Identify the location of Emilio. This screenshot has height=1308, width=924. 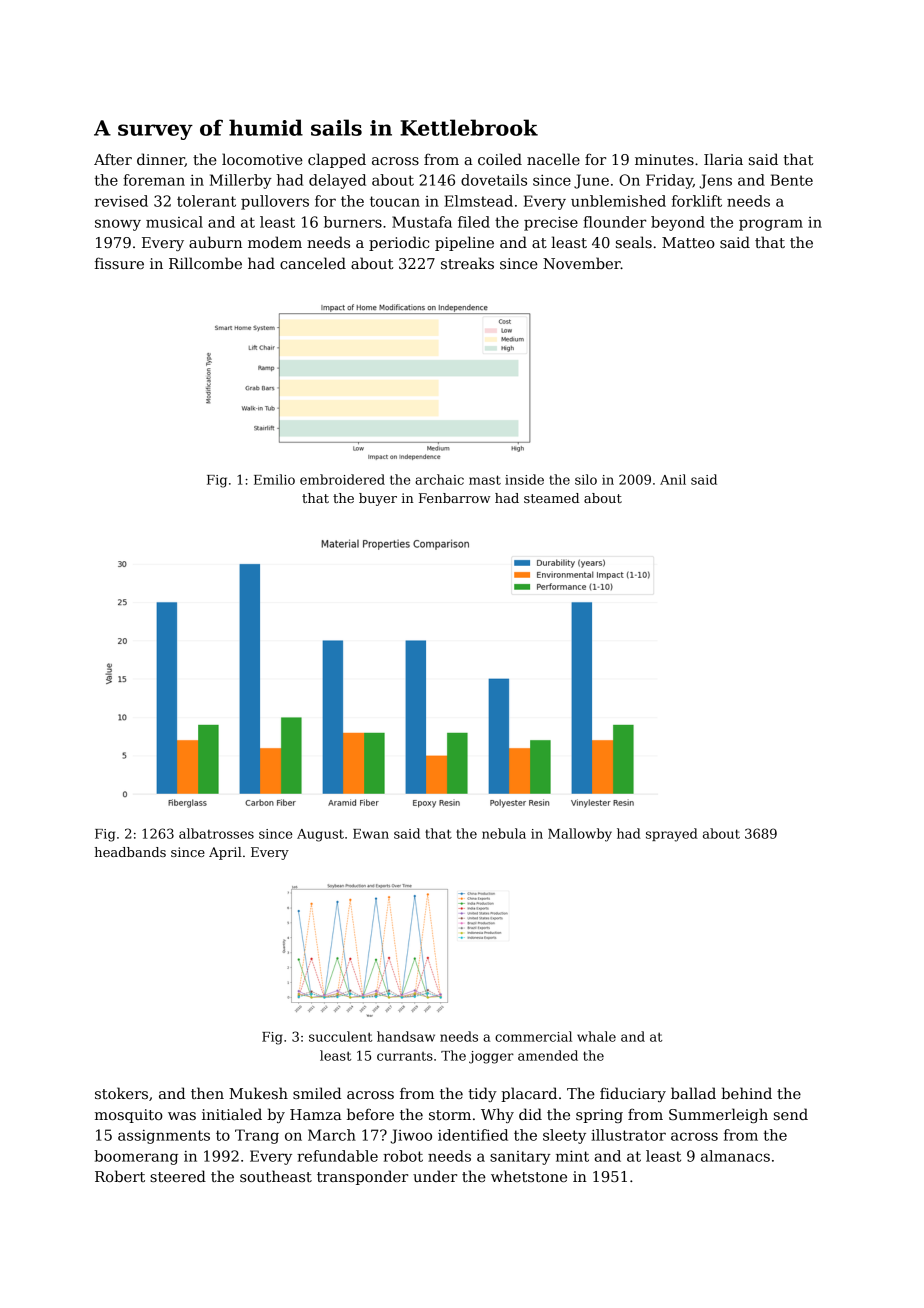
(274, 479).
